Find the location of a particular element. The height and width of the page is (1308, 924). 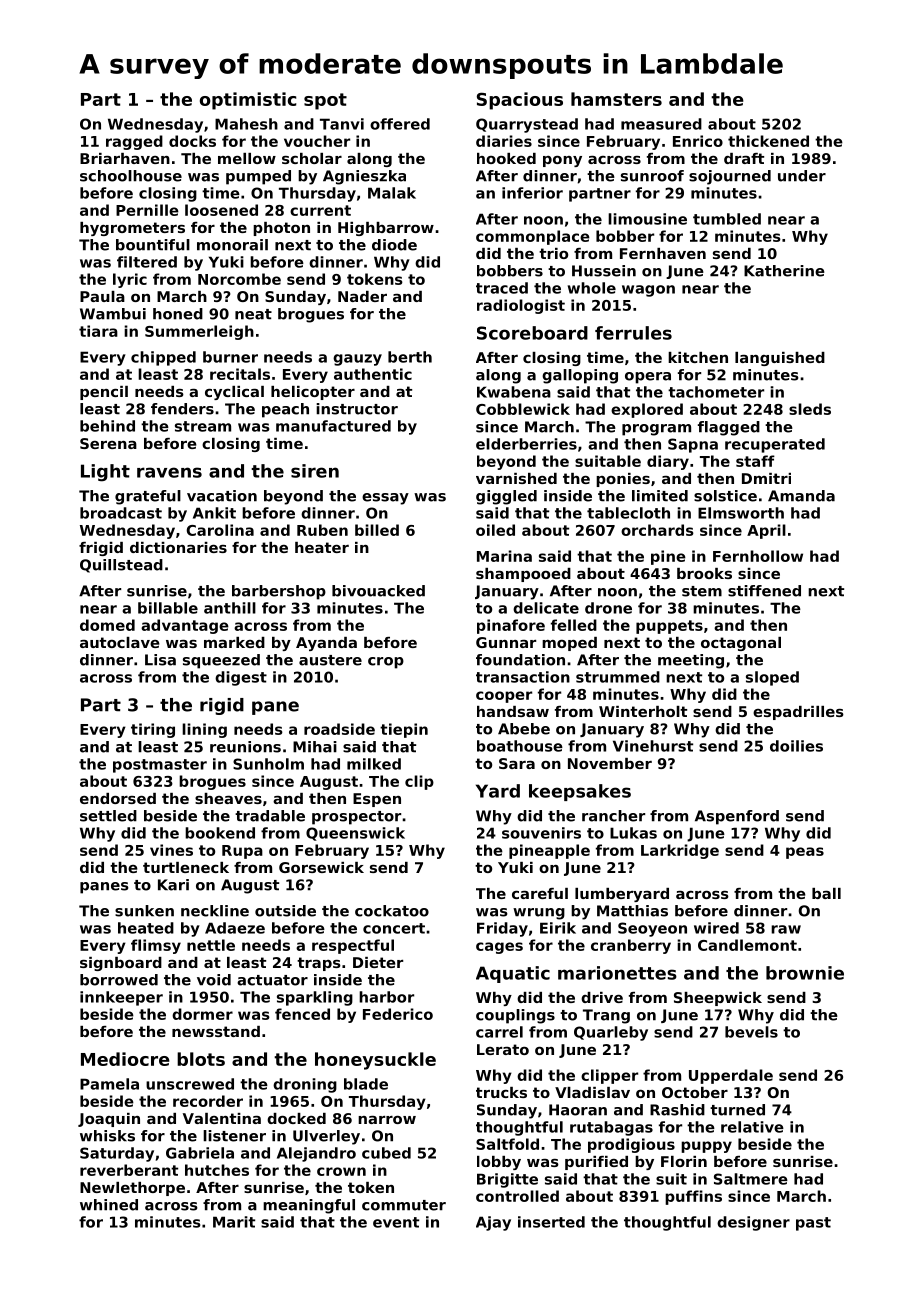

pencil is located at coordinates (104, 393).
